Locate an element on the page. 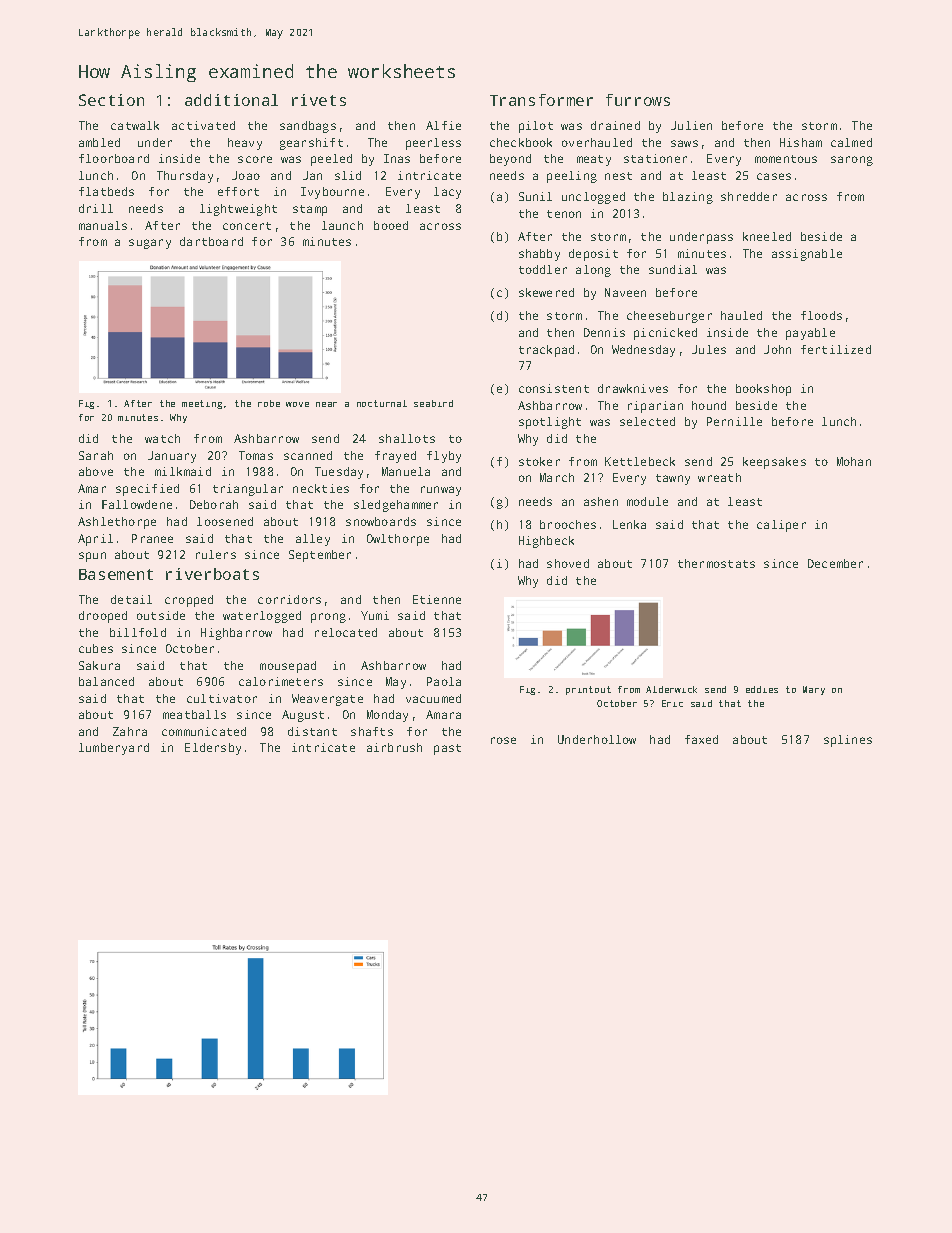 The width and height of the image is (952, 1233). additional is located at coordinates (231, 100).
